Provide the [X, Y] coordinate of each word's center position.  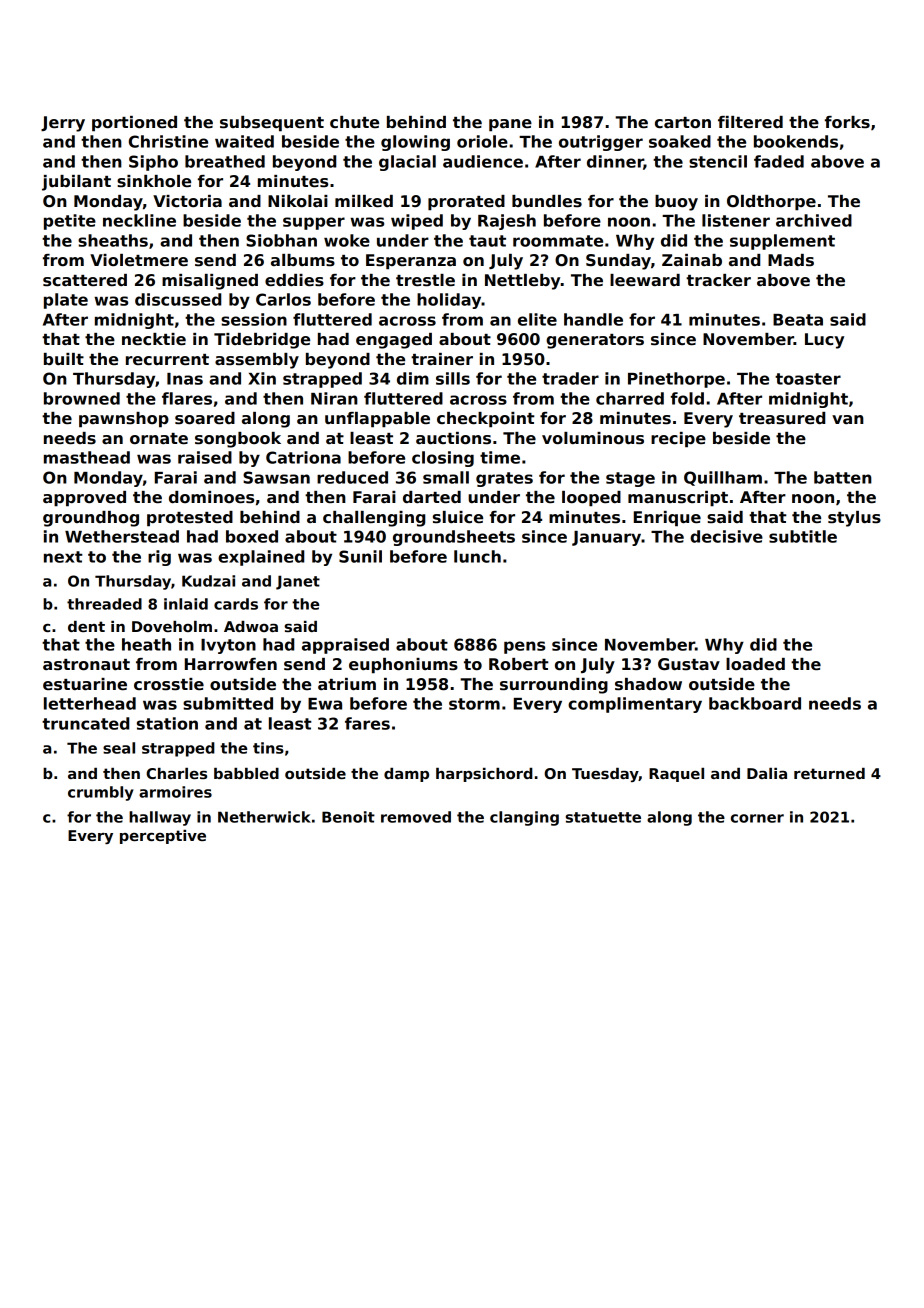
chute [354, 122]
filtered [750, 122]
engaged [394, 341]
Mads [791, 260]
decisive [726, 536]
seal [119, 748]
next [63, 557]
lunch [477, 556]
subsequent [272, 124]
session [254, 319]
